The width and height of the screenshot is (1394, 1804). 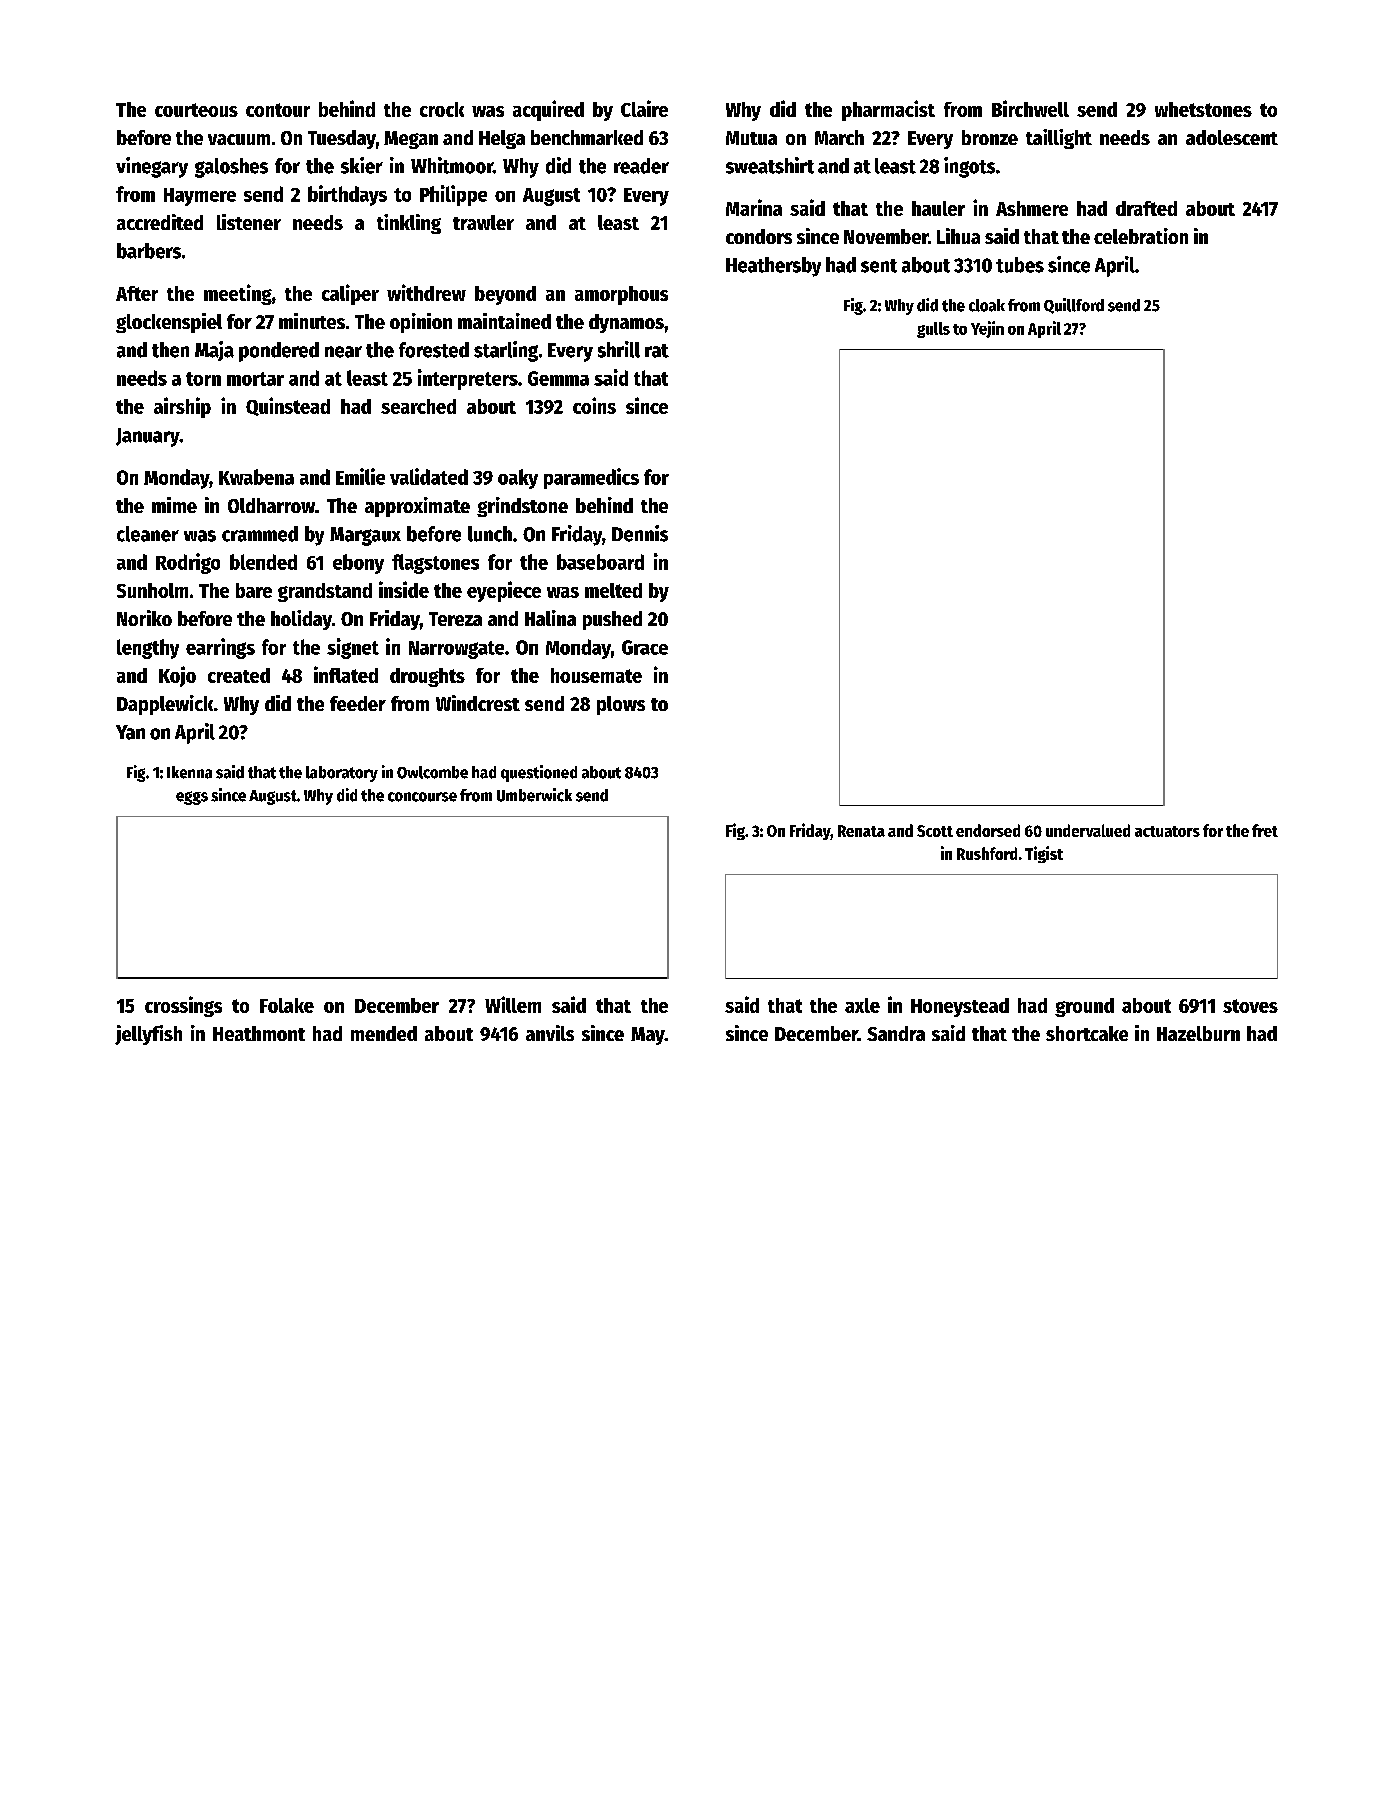 What do you see at coordinates (1198, 1033) in the screenshot?
I see `Hazelburn` at bounding box center [1198, 1033].
